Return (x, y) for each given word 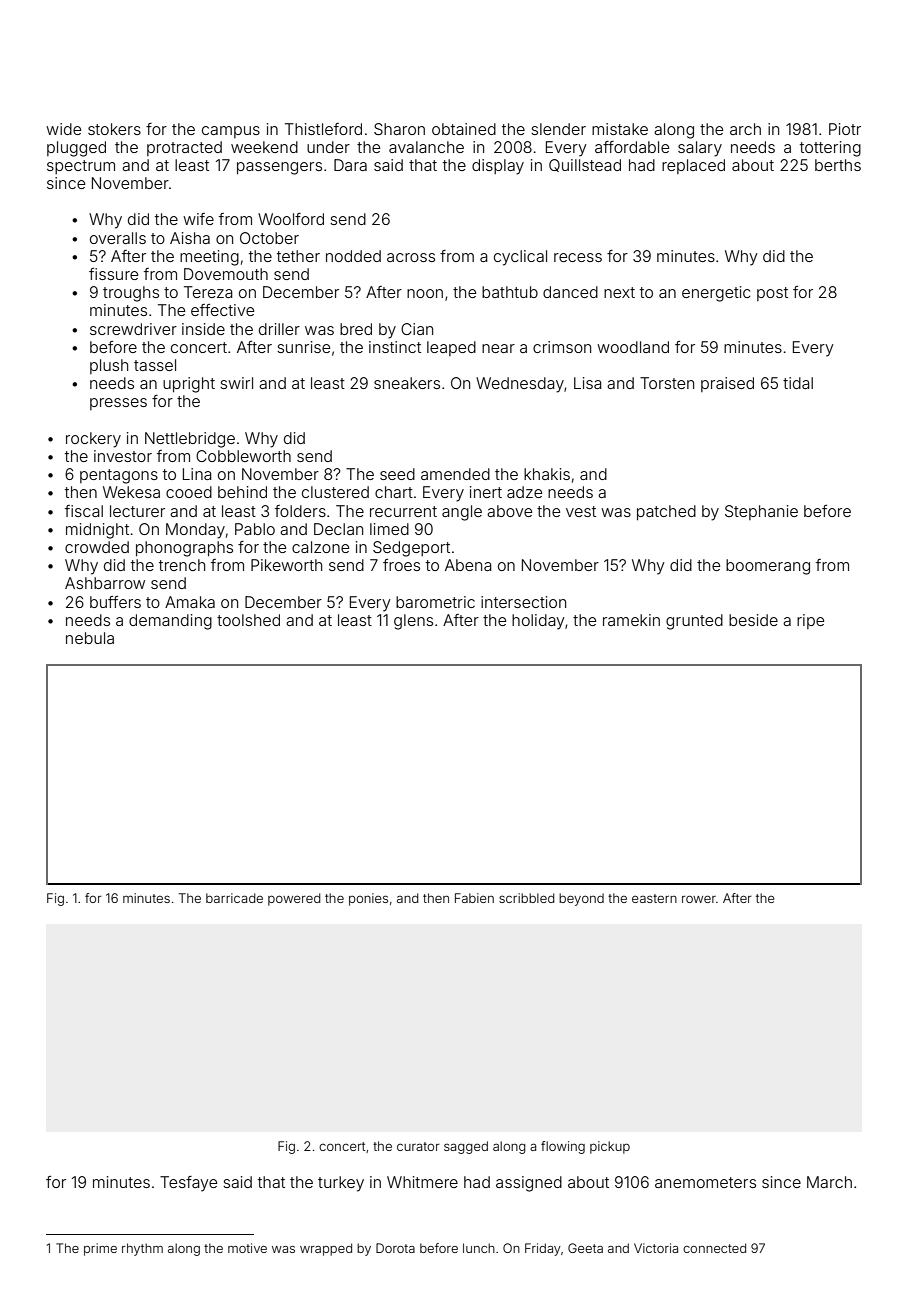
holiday (538, 622)
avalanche (426, 147)
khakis (547, 474)
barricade (234, 898)
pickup (610, 1147)
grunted (694, 622)
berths (838, 165)
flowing (563, 1147)
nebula (90, 638)
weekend (264, 147)
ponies (368, 899)
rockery (93, 440)
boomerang (768, 567)
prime (100, 1249)
